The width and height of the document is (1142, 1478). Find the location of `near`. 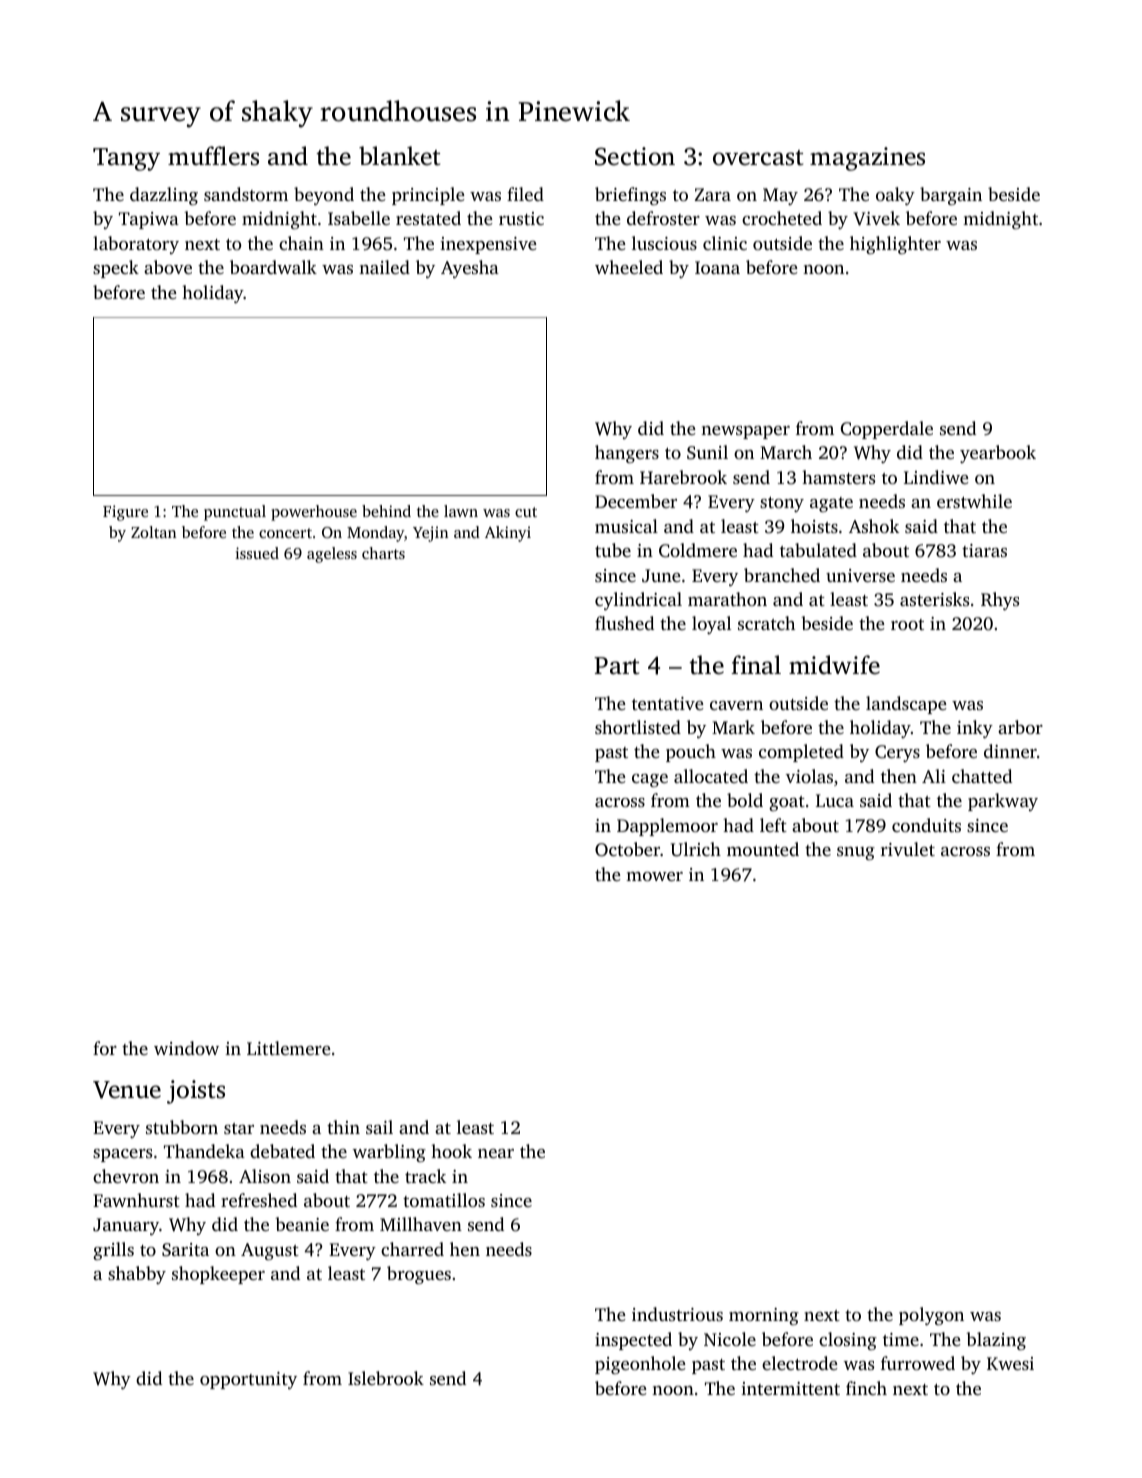

near is located at coordinates (496, 1153).
